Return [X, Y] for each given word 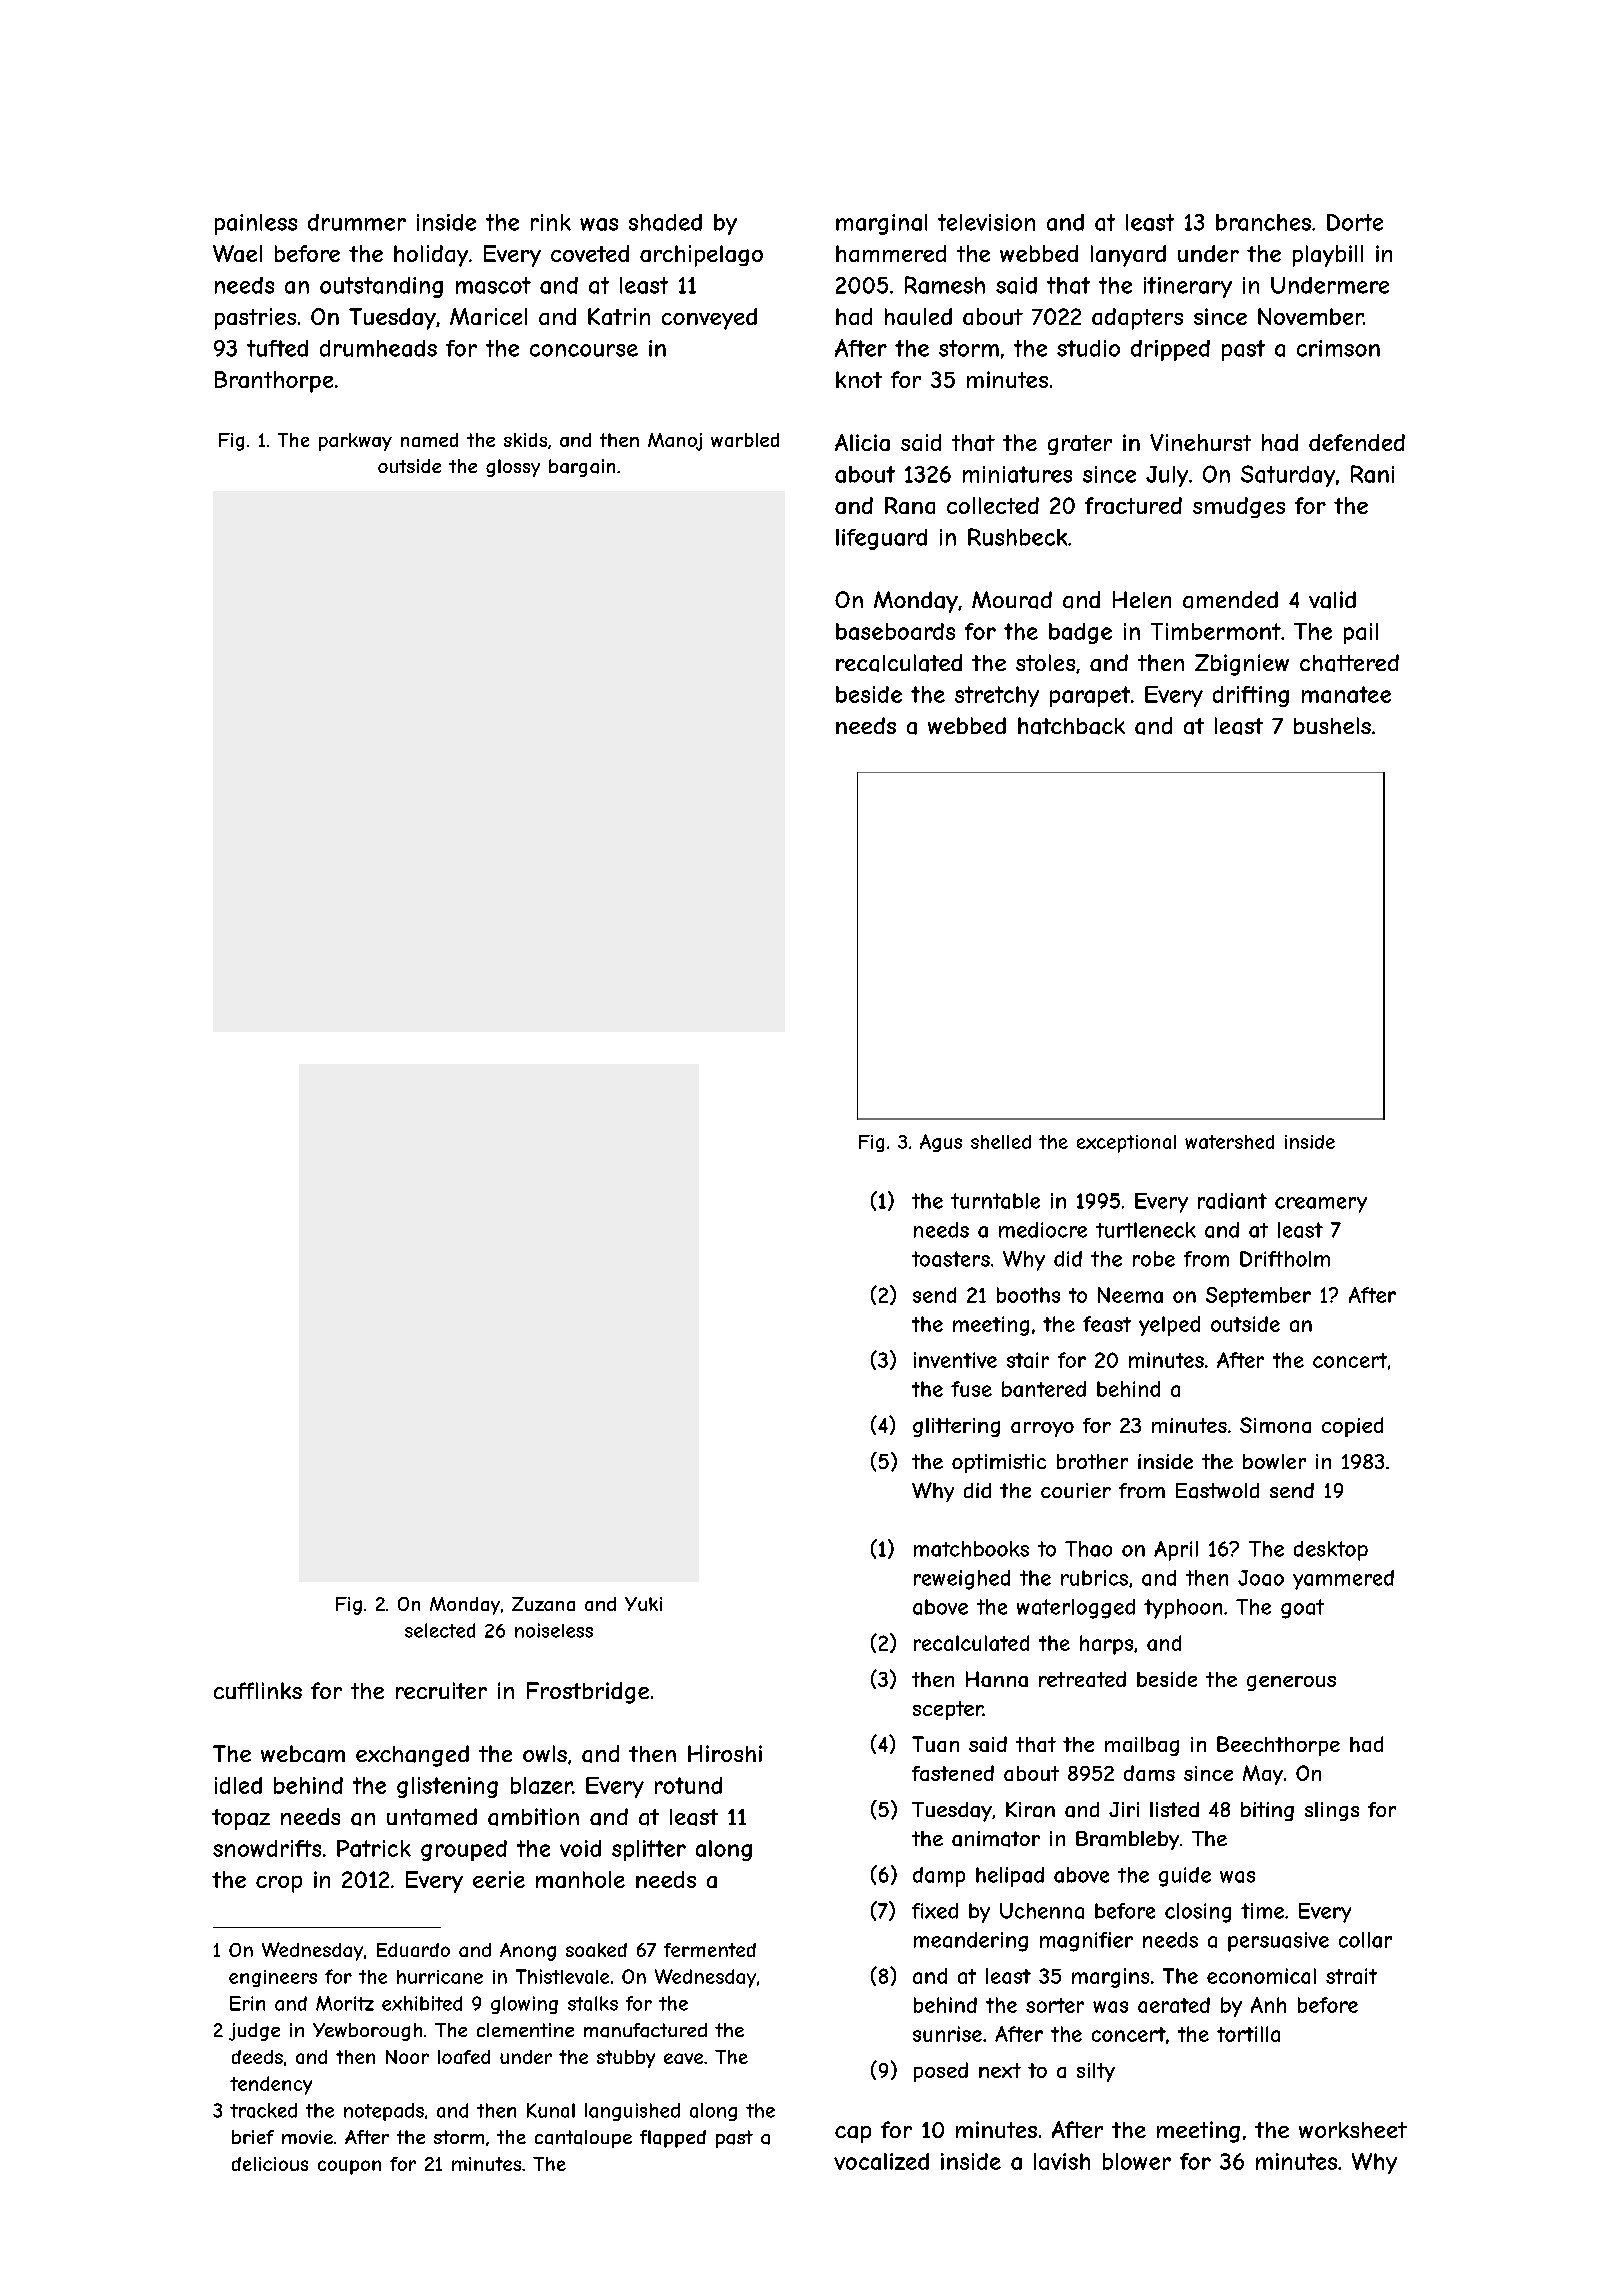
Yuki [643, 1604]
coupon [349, 2167]
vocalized [881, 2161]
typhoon [1183, 1609]
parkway [355, 442]
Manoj [675, 442]
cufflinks [258, 1690]
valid [1332, 600]
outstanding [381, 287]
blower [1137, 2161]
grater [1080, 445]
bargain [582, 468]
